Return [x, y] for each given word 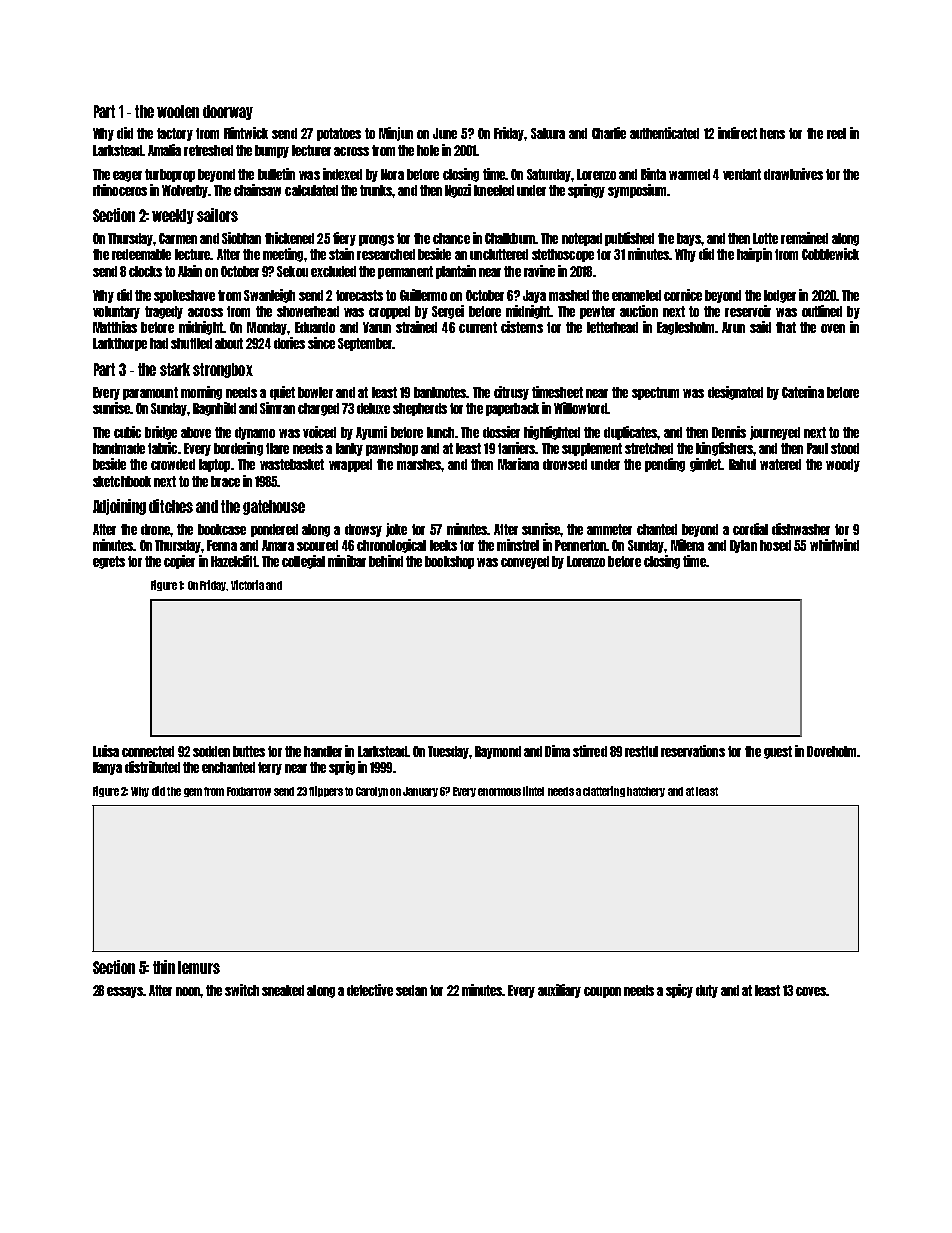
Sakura [548, 133]
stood [845, 448]
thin [164, 967]
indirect [737, 133]
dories [289, 343]
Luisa [106, 751]
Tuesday [448, 752]
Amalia [164, 150]
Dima [557, 751]
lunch [440, 432]
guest [778, 752]
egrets [109, 562]
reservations [693, 751]
